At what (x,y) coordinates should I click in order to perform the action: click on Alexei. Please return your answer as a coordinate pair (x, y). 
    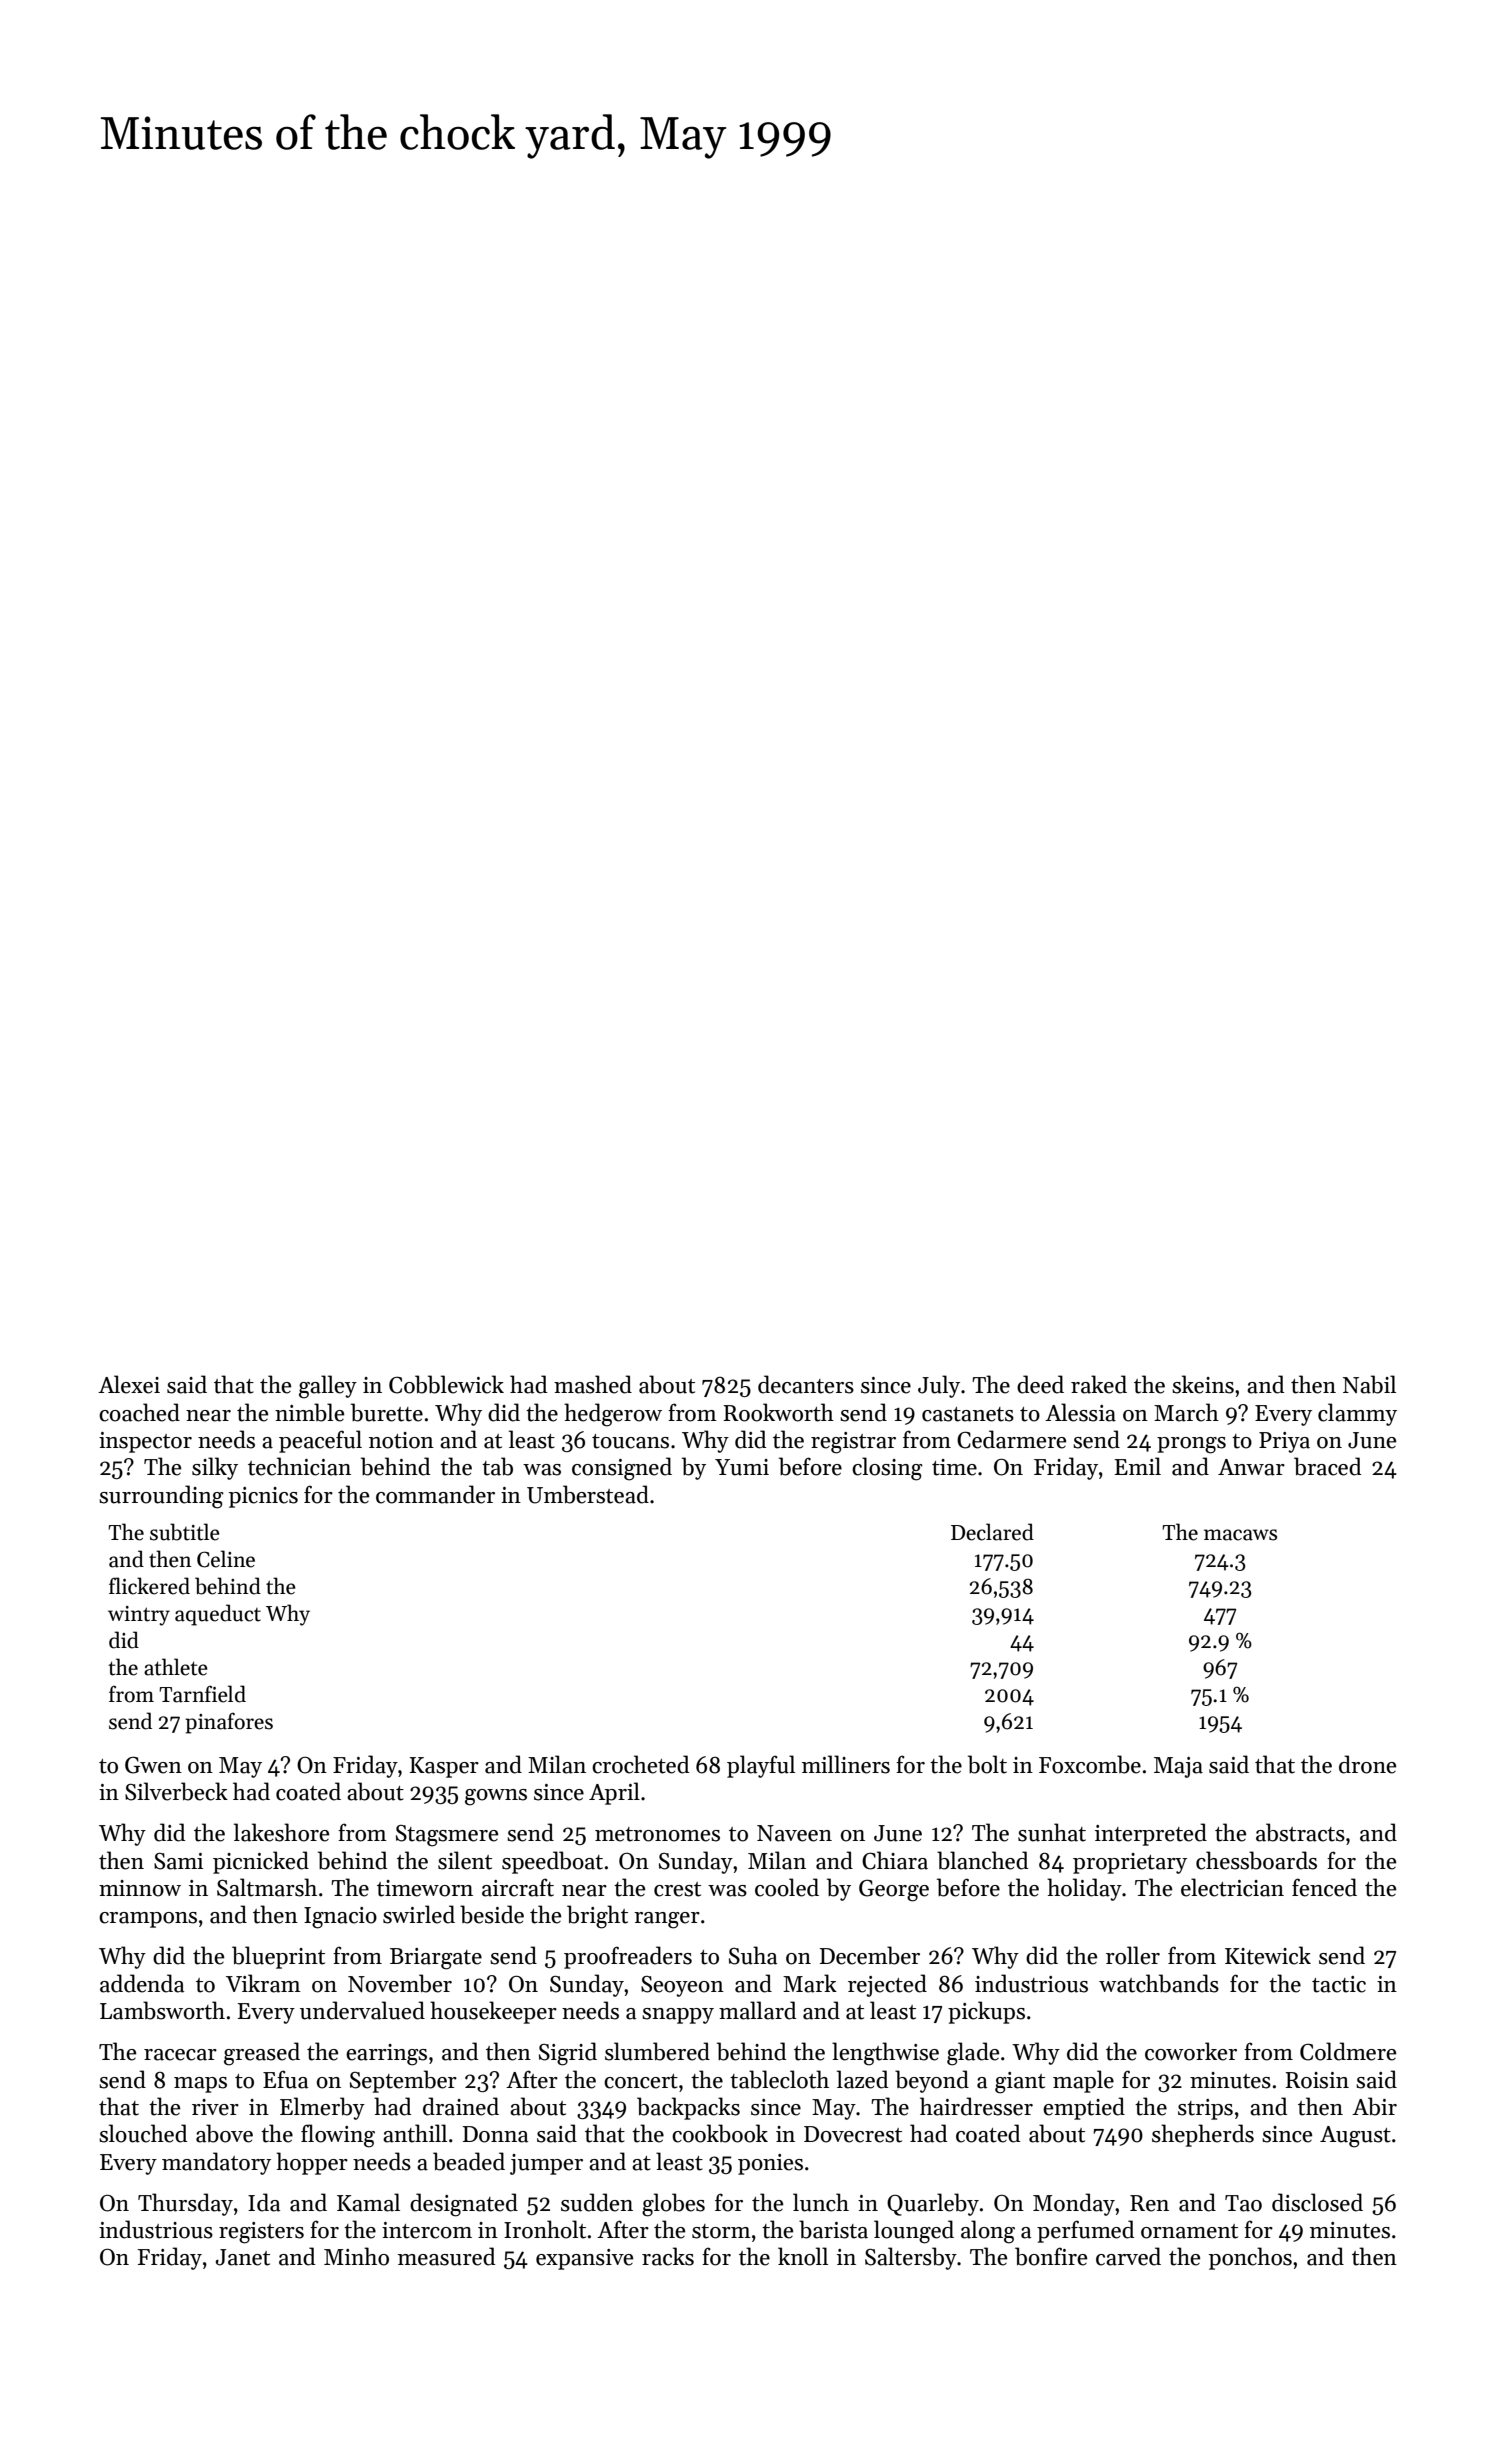
    Looking at the image, I should click on (129, 1384).
